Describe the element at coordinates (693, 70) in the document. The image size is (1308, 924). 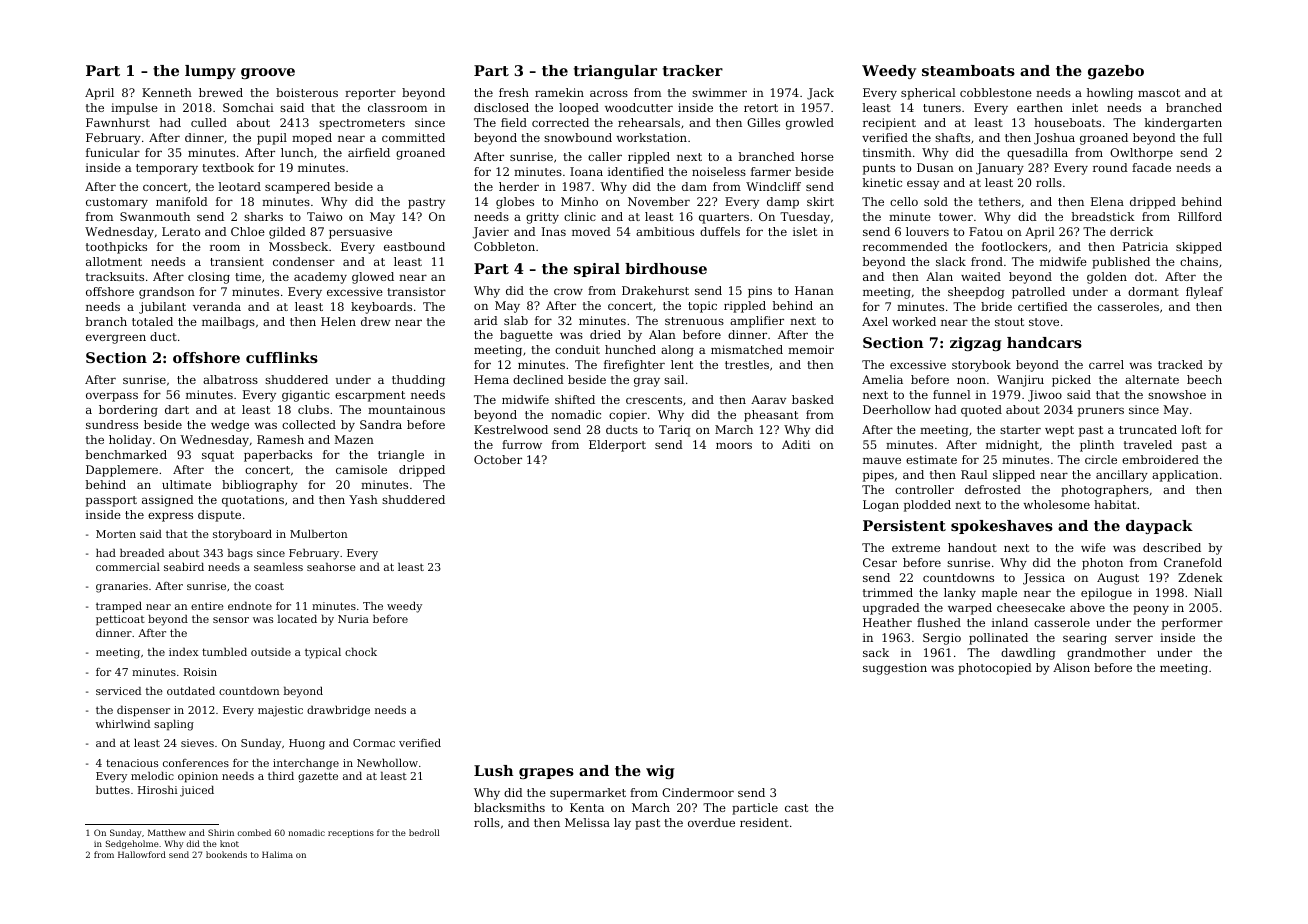
I see `tracker` at that location.
